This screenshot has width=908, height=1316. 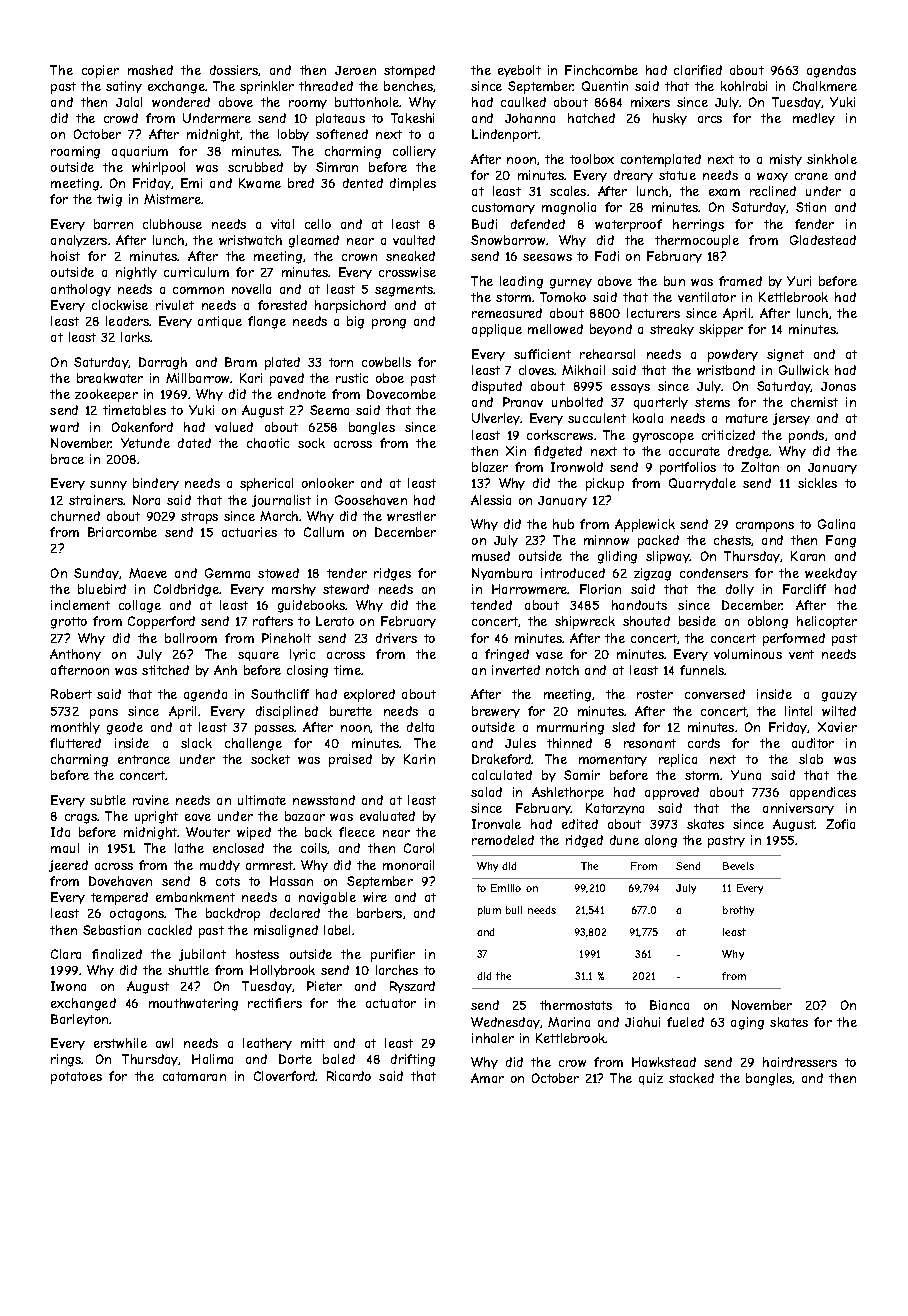 What do you see at coordinates (267, 87) in the screenshot?
I see `sprinkler` at bounding box center [267, 87].
